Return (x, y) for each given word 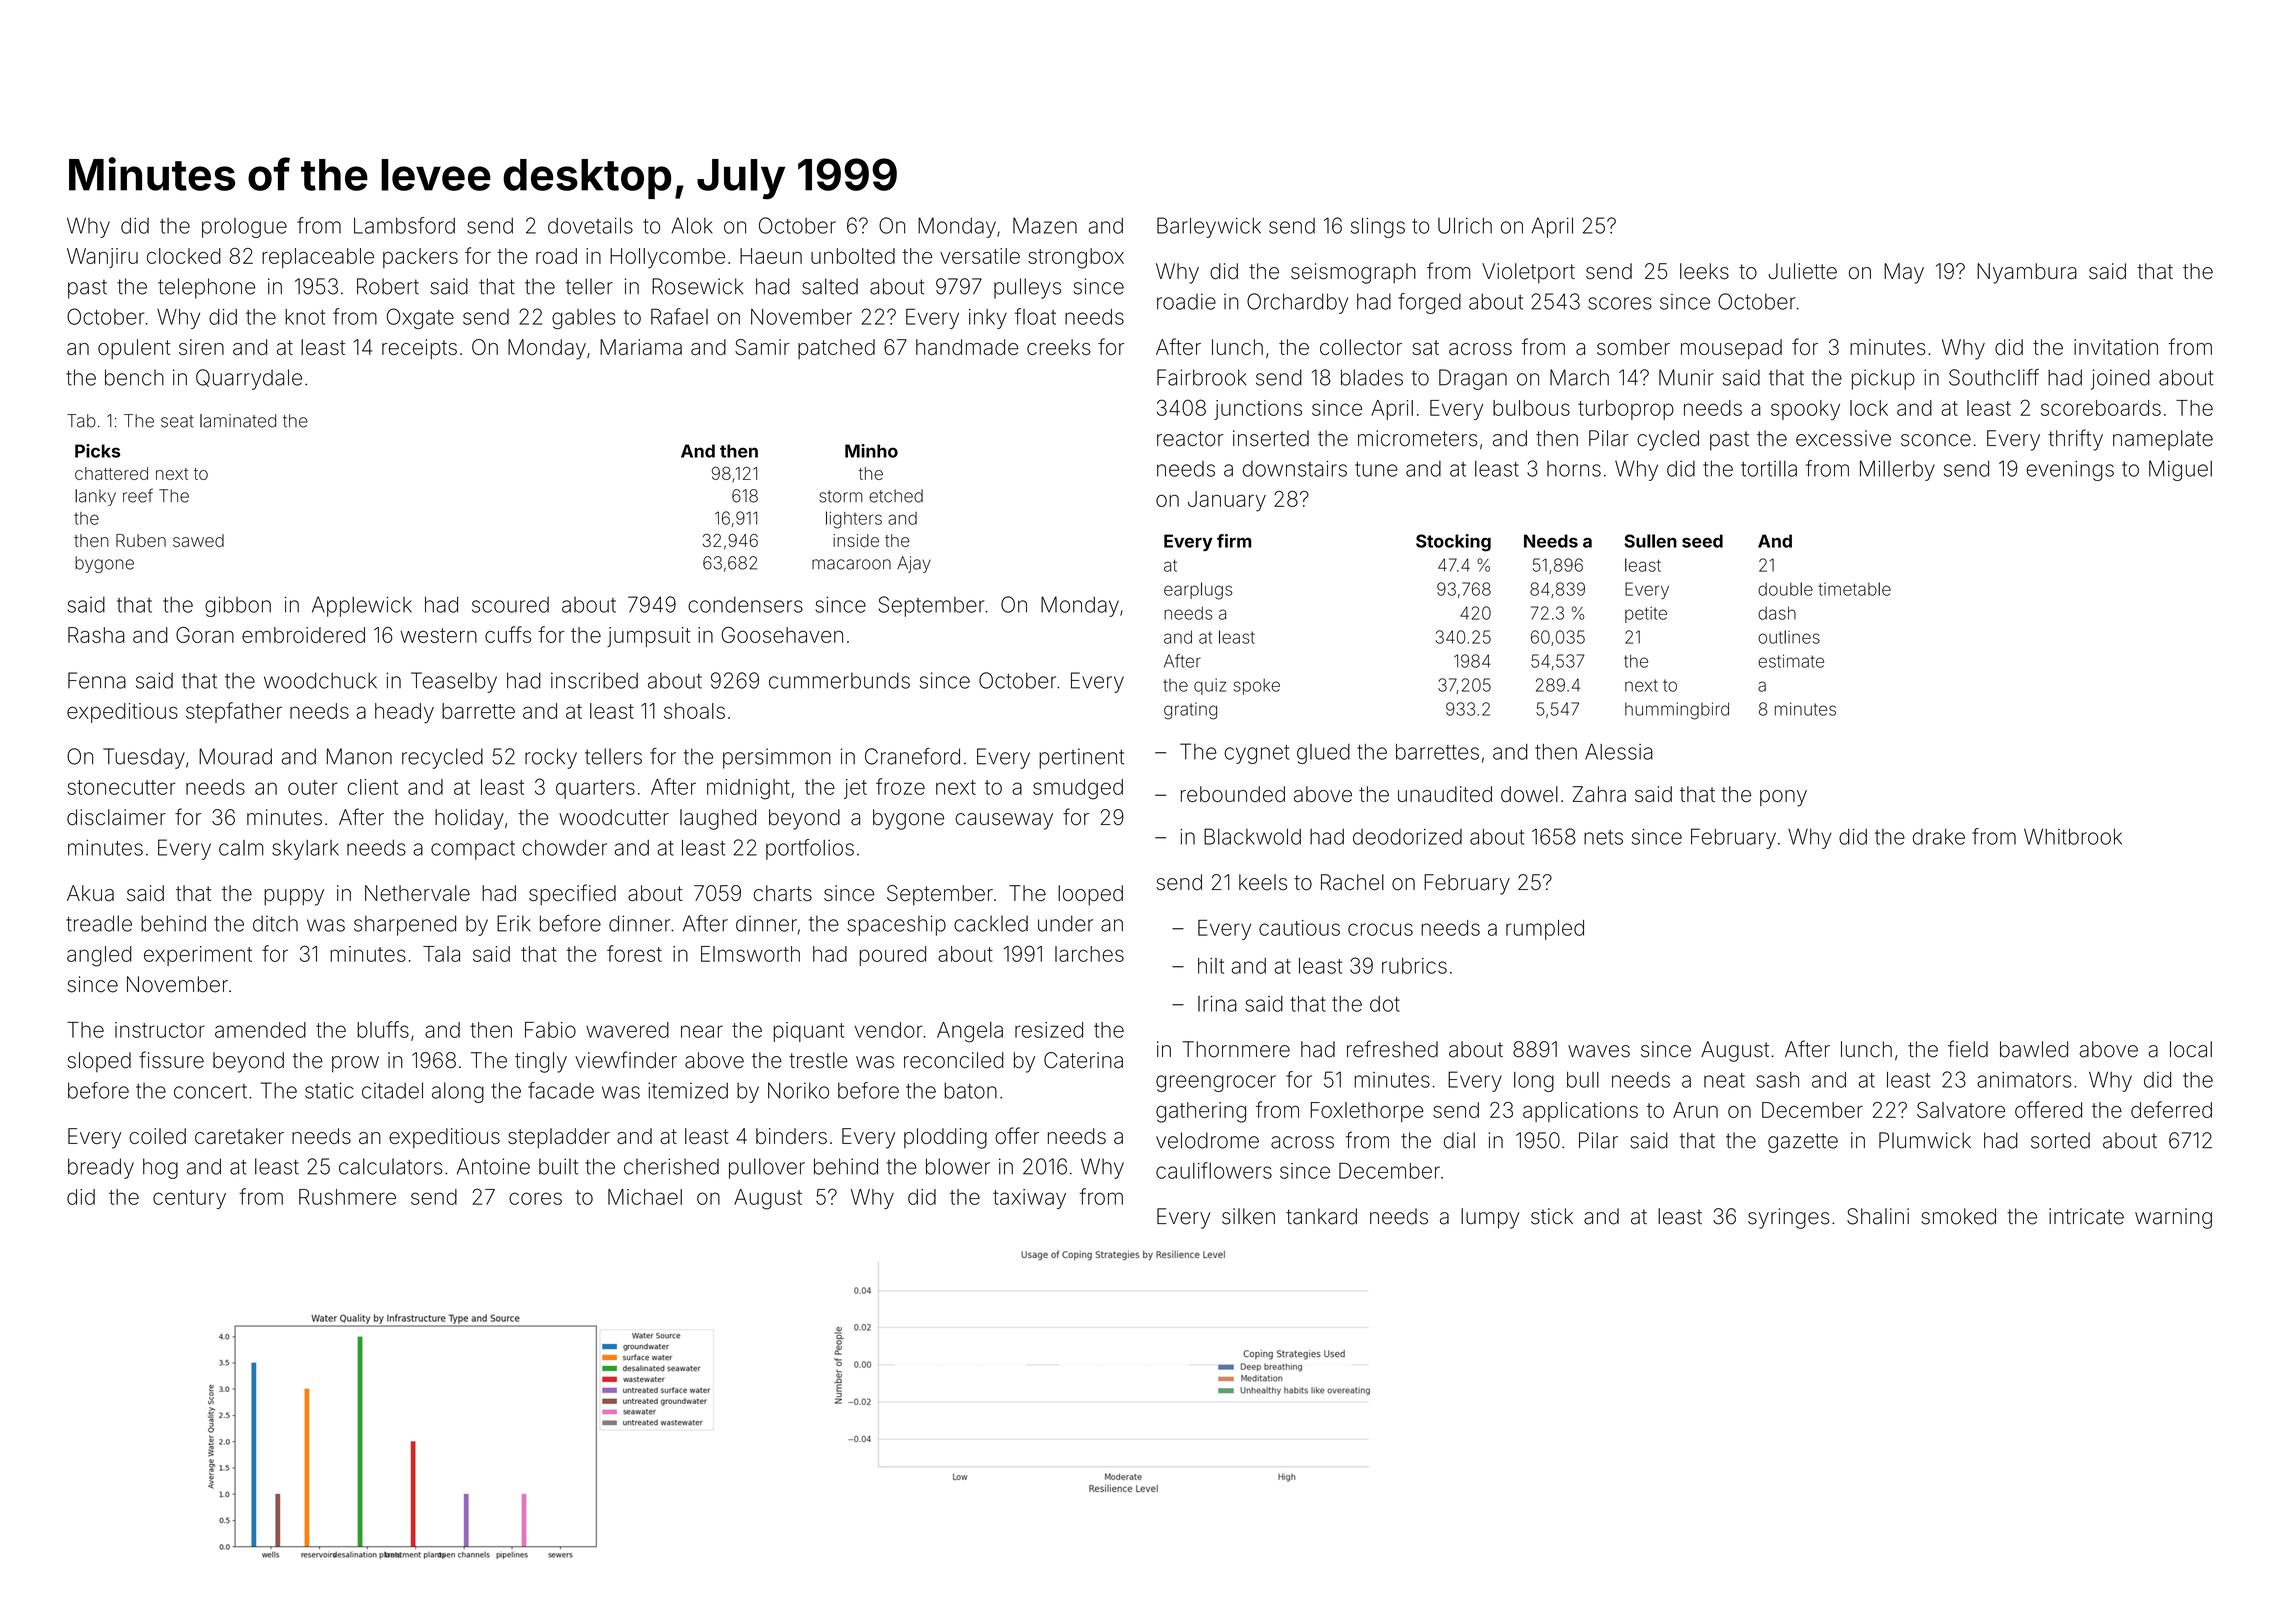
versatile (980, 256)
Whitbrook (2073, 836)
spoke (1256, 686)
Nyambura (2027, 273)
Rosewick (697, 286)
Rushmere (347, 1197)
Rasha (96, 635)
